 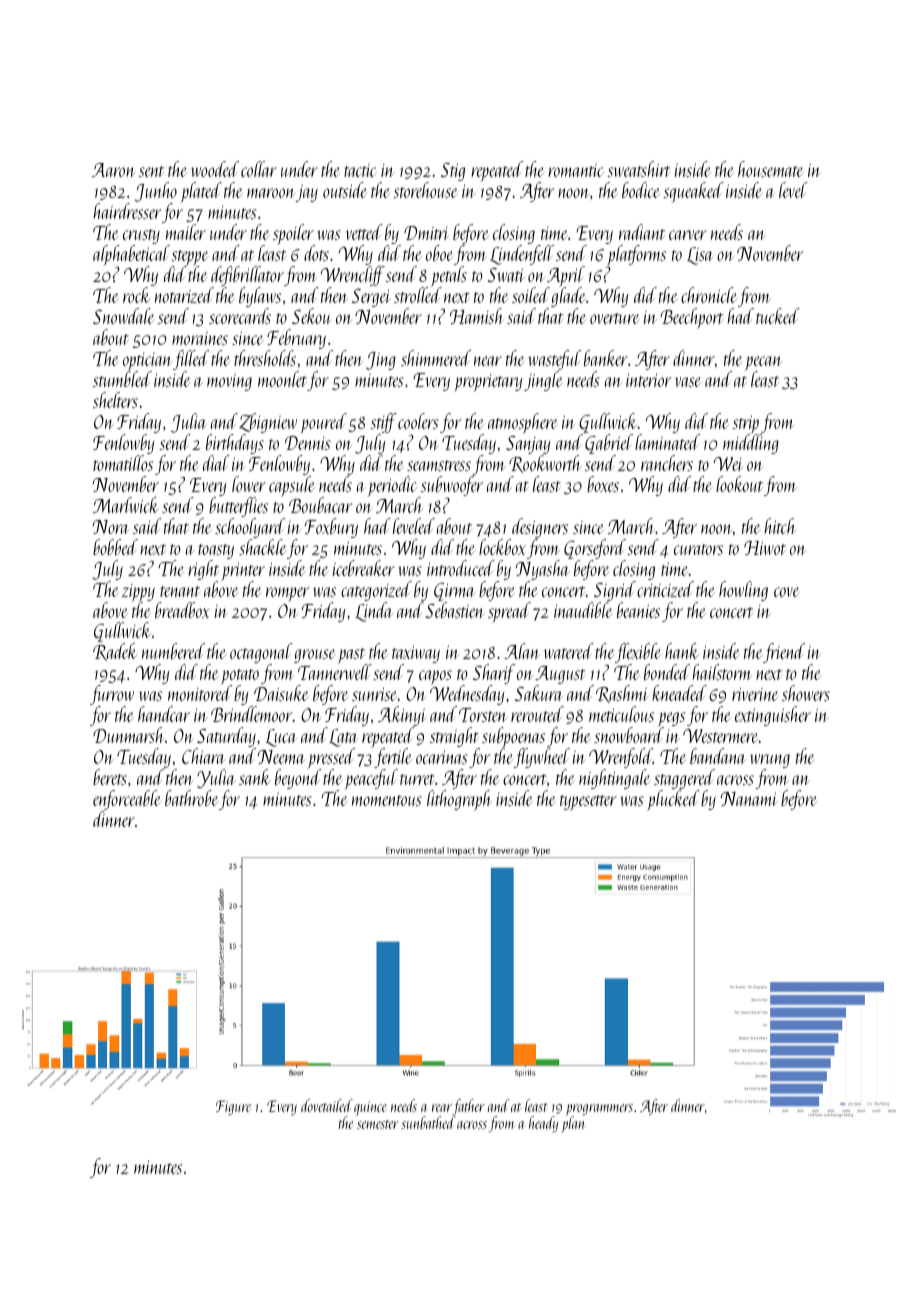 What do you see at coordinates (771, 169) in the screenshot?
I see `housemate` at bounding box center [771, 169].
